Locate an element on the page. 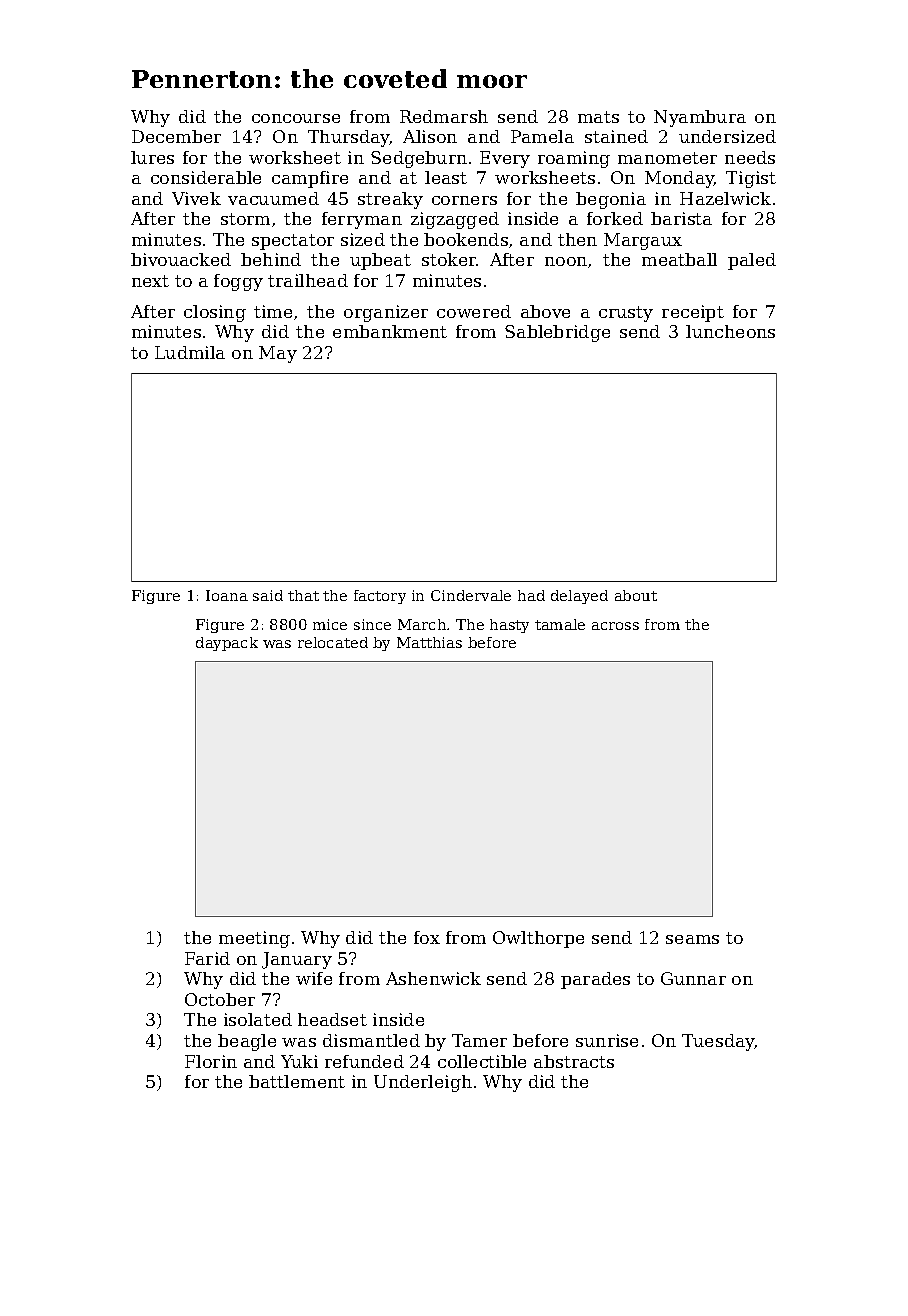 This image has height=1316, width=908. about is located at coordinates (636, 595).
